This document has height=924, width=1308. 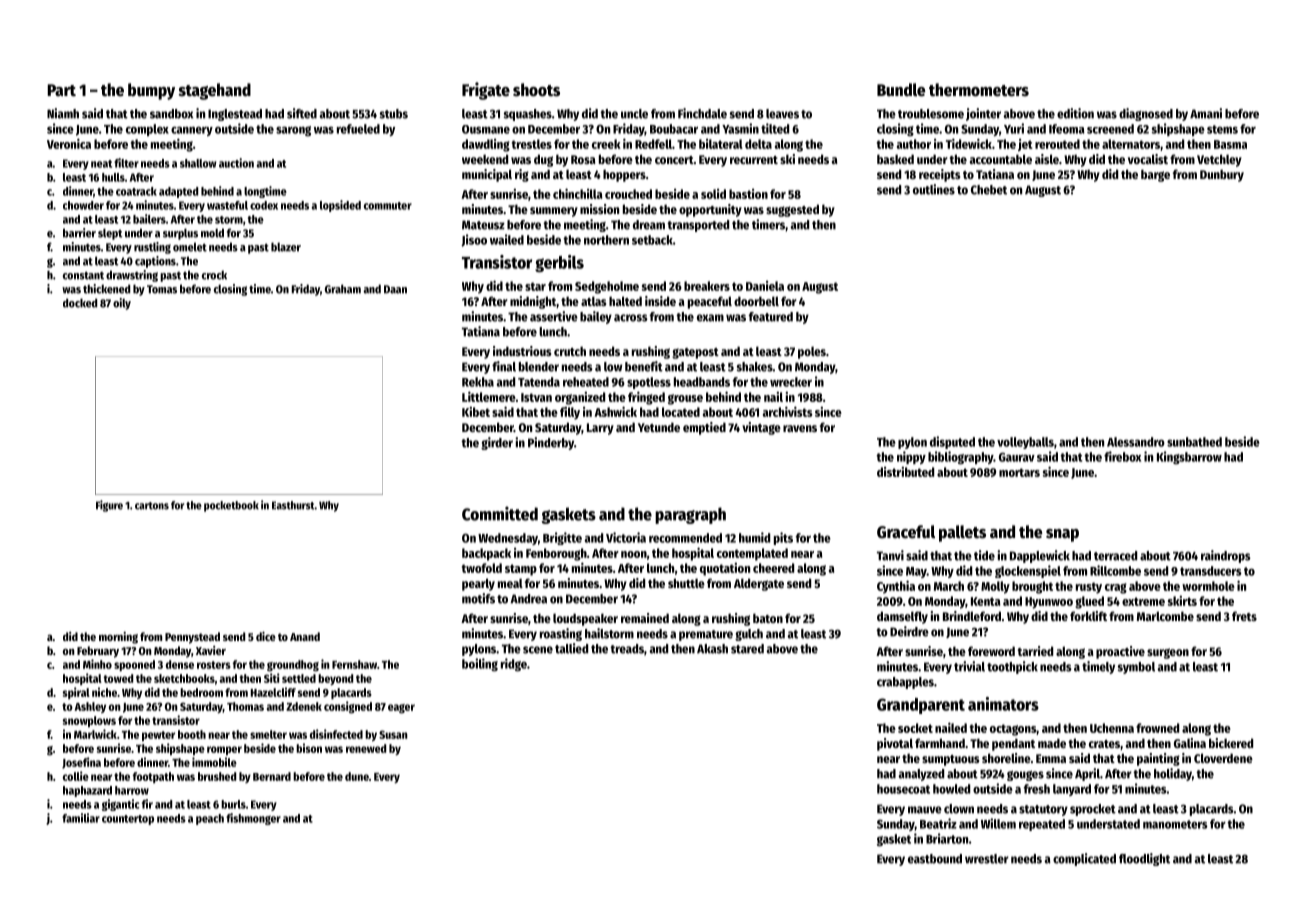 I want to click on fishmonger, so click(x=253, y=819).
